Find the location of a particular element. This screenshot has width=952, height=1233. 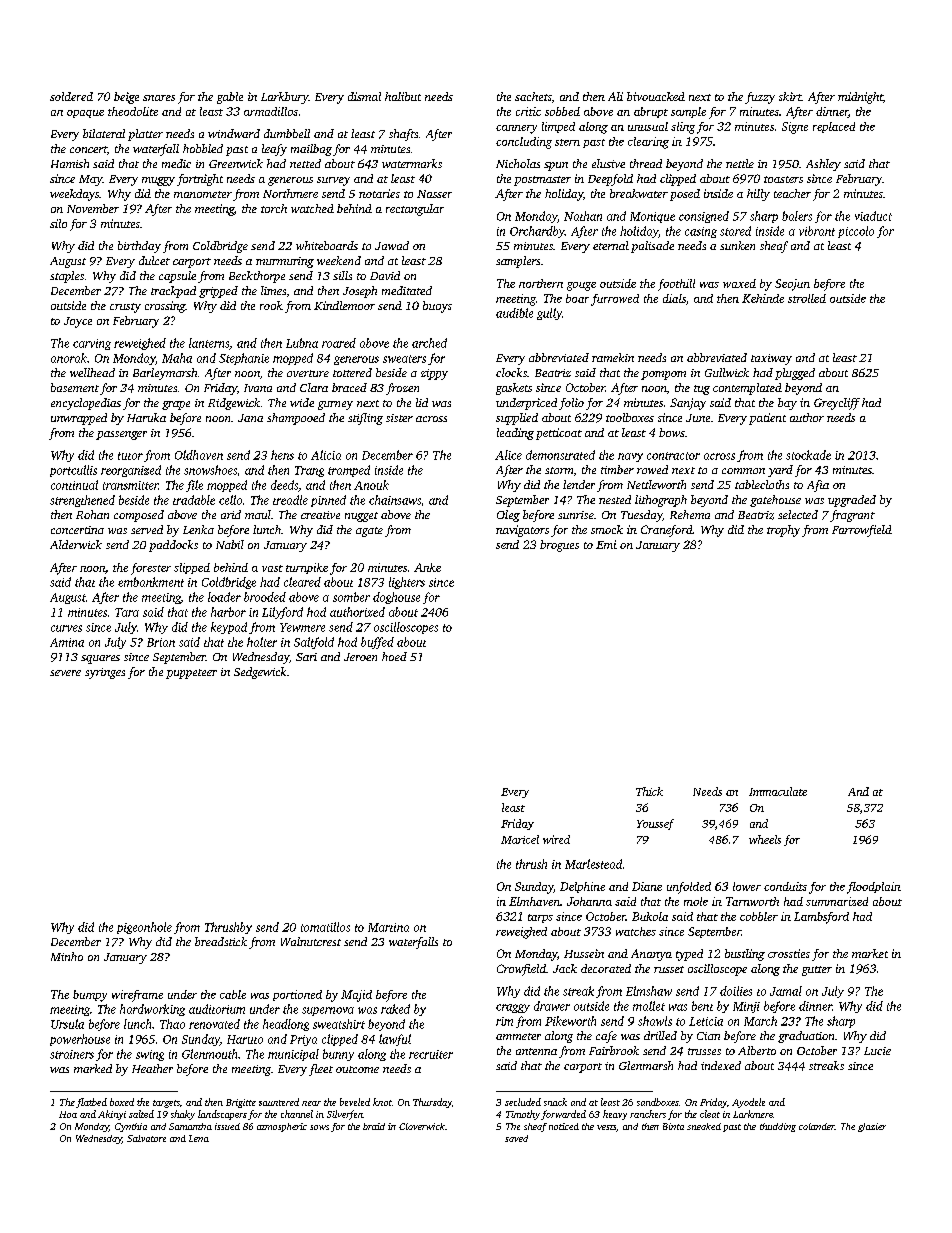

petticoat is located at coordinates (559, 434).
